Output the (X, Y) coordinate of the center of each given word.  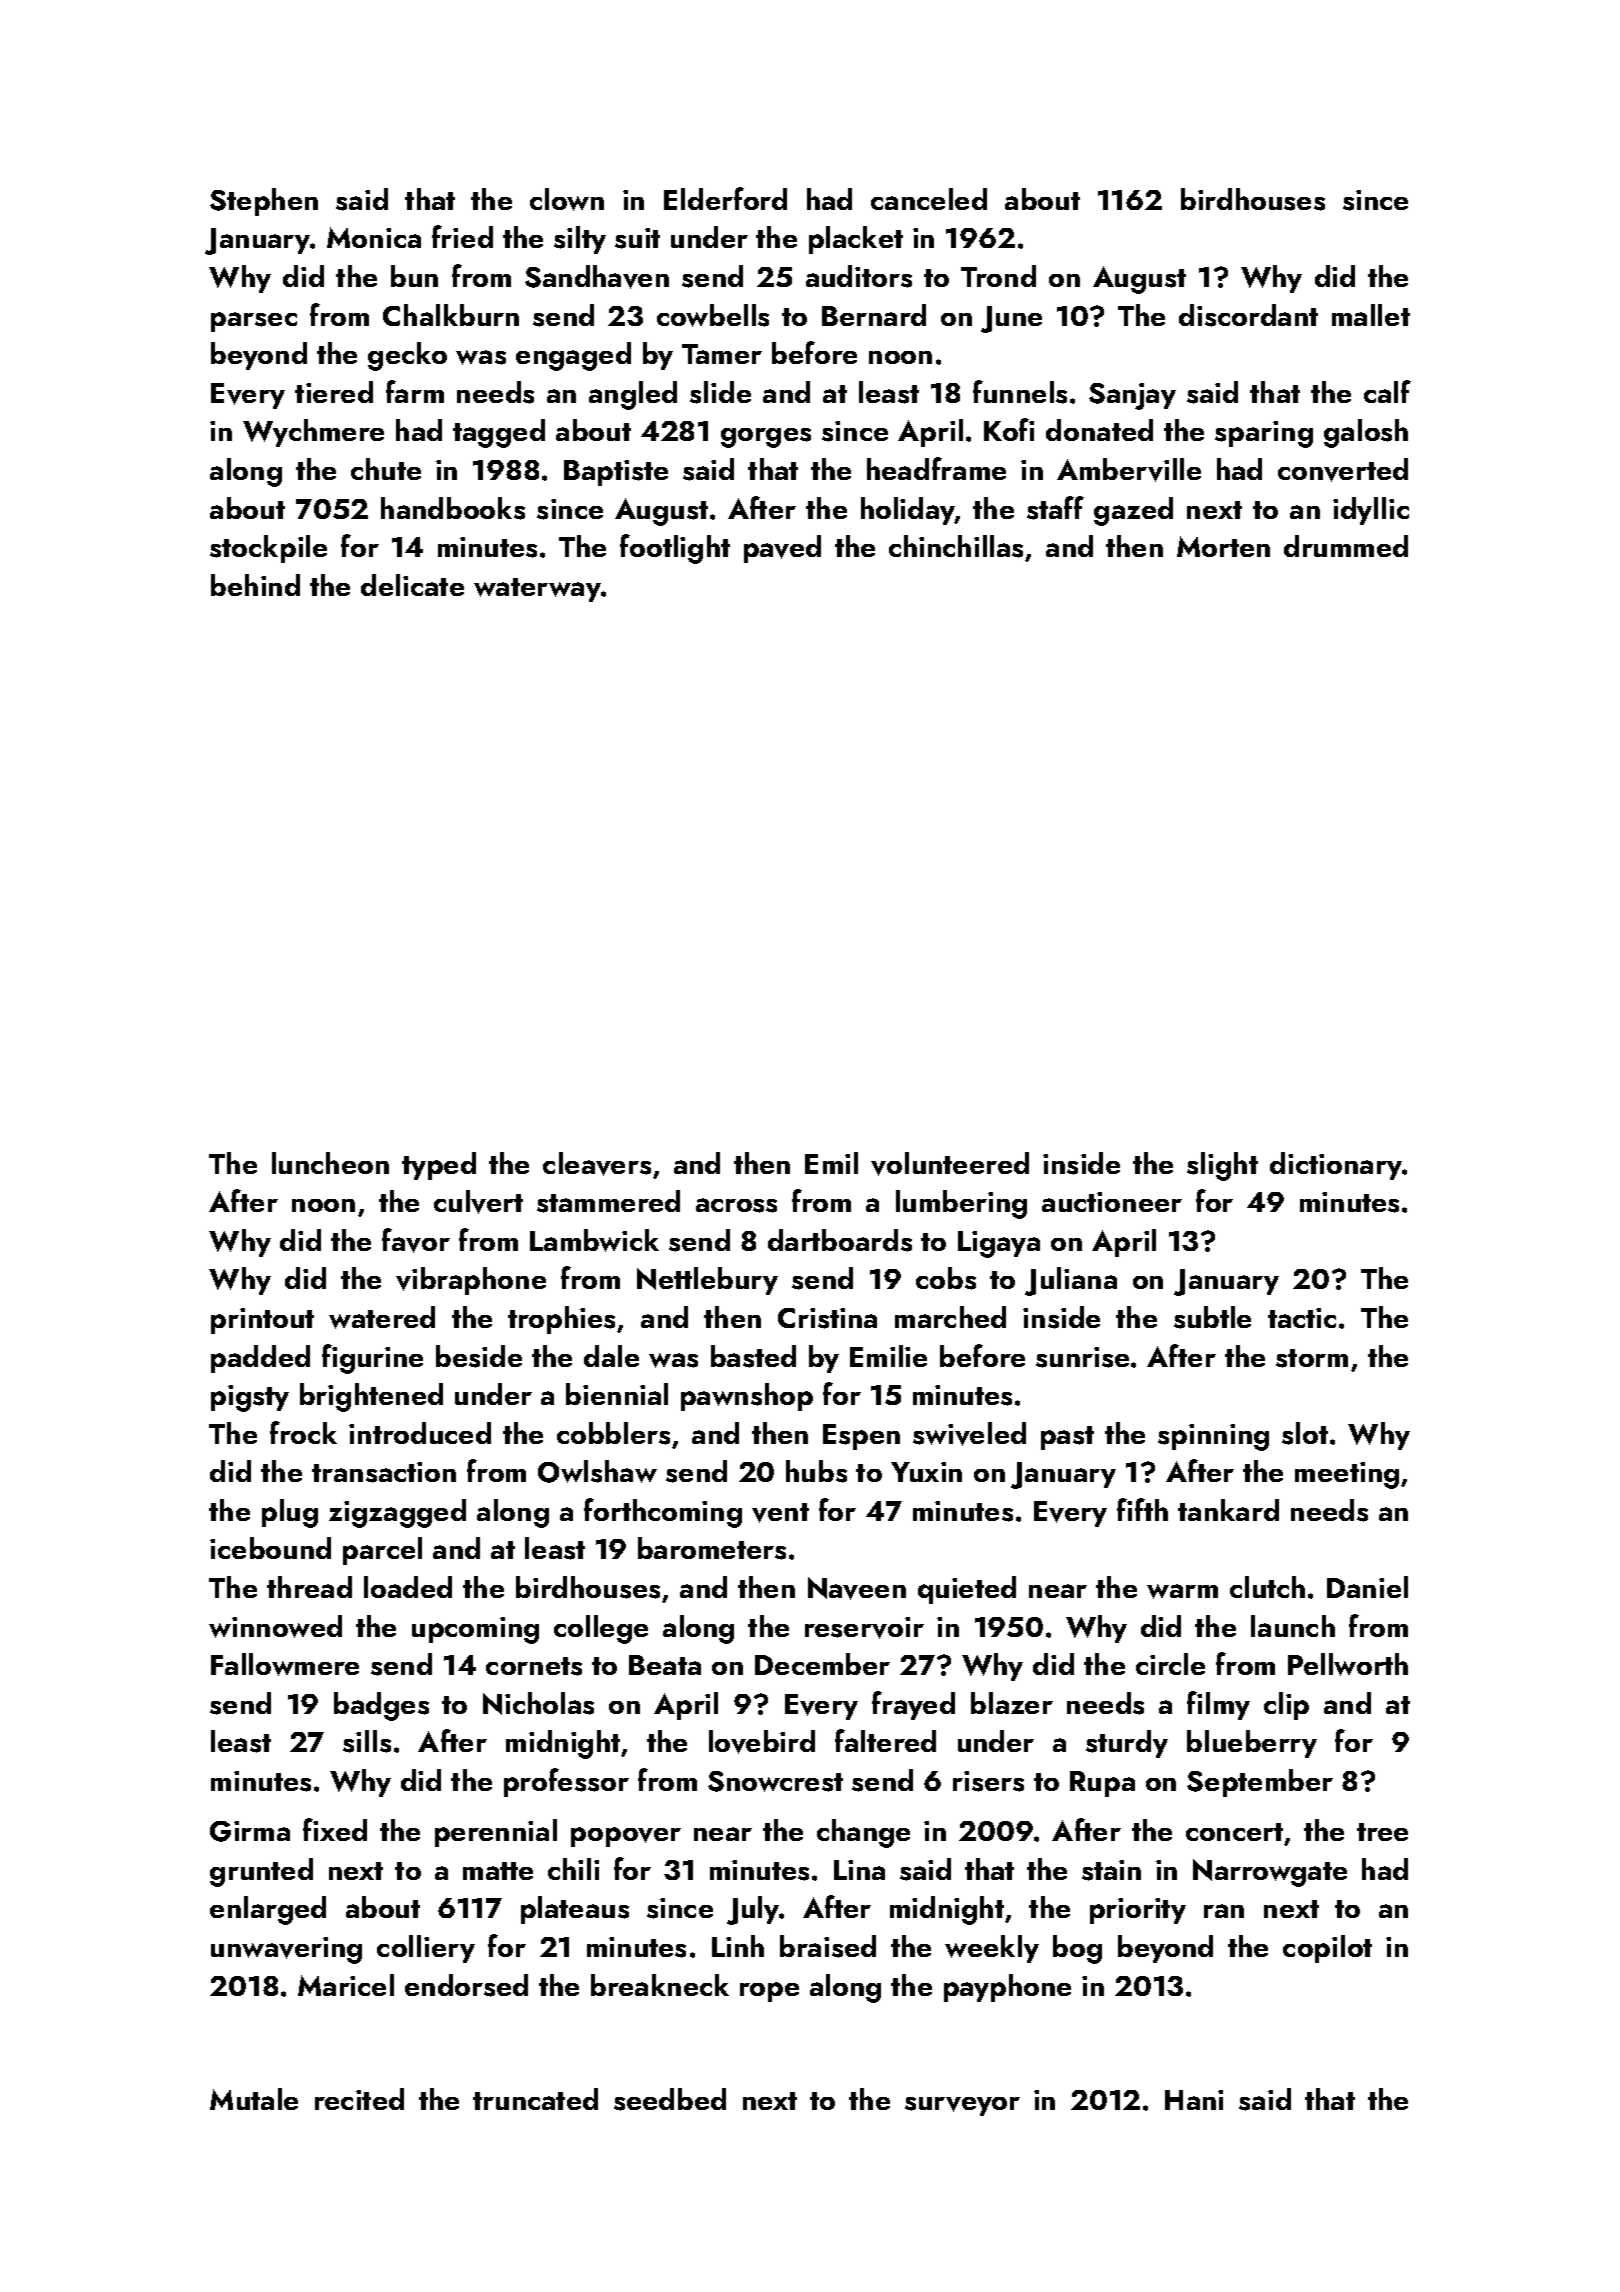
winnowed (275, 1626)
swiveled (969, 1434)
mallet (1371, 315)
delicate (412, 585)
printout (262, 1321)
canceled (929, 199)
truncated (535, 2099)
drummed (1346, 546)
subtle (1212, 1317)
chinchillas (956, 546)
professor (566, 1782)
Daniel (1367, 1587)
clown (567, 199)
